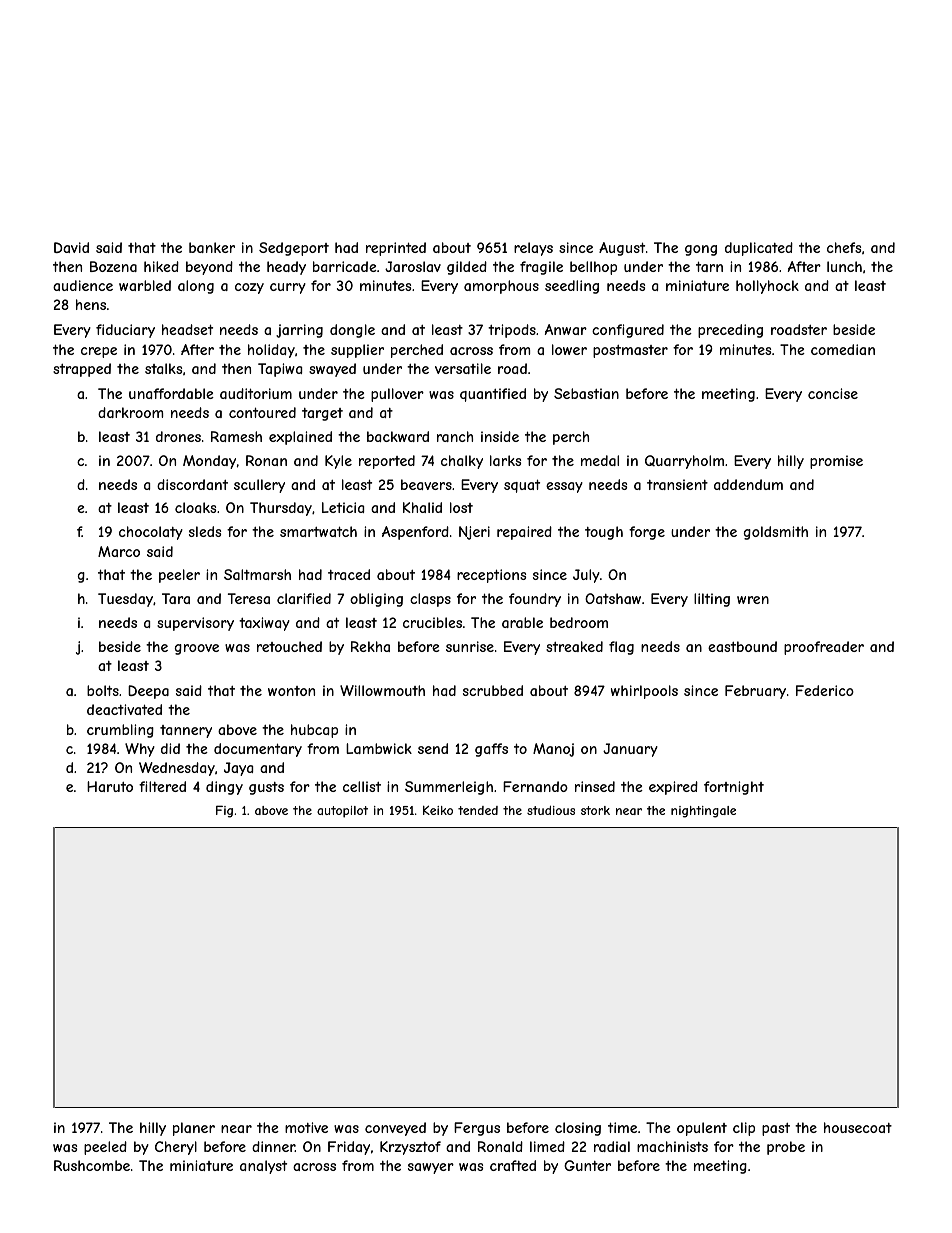 The image size is (952, 1233). Describe the element at coordinates (522, 486) in the screenshot. I see `squat` at that location.
